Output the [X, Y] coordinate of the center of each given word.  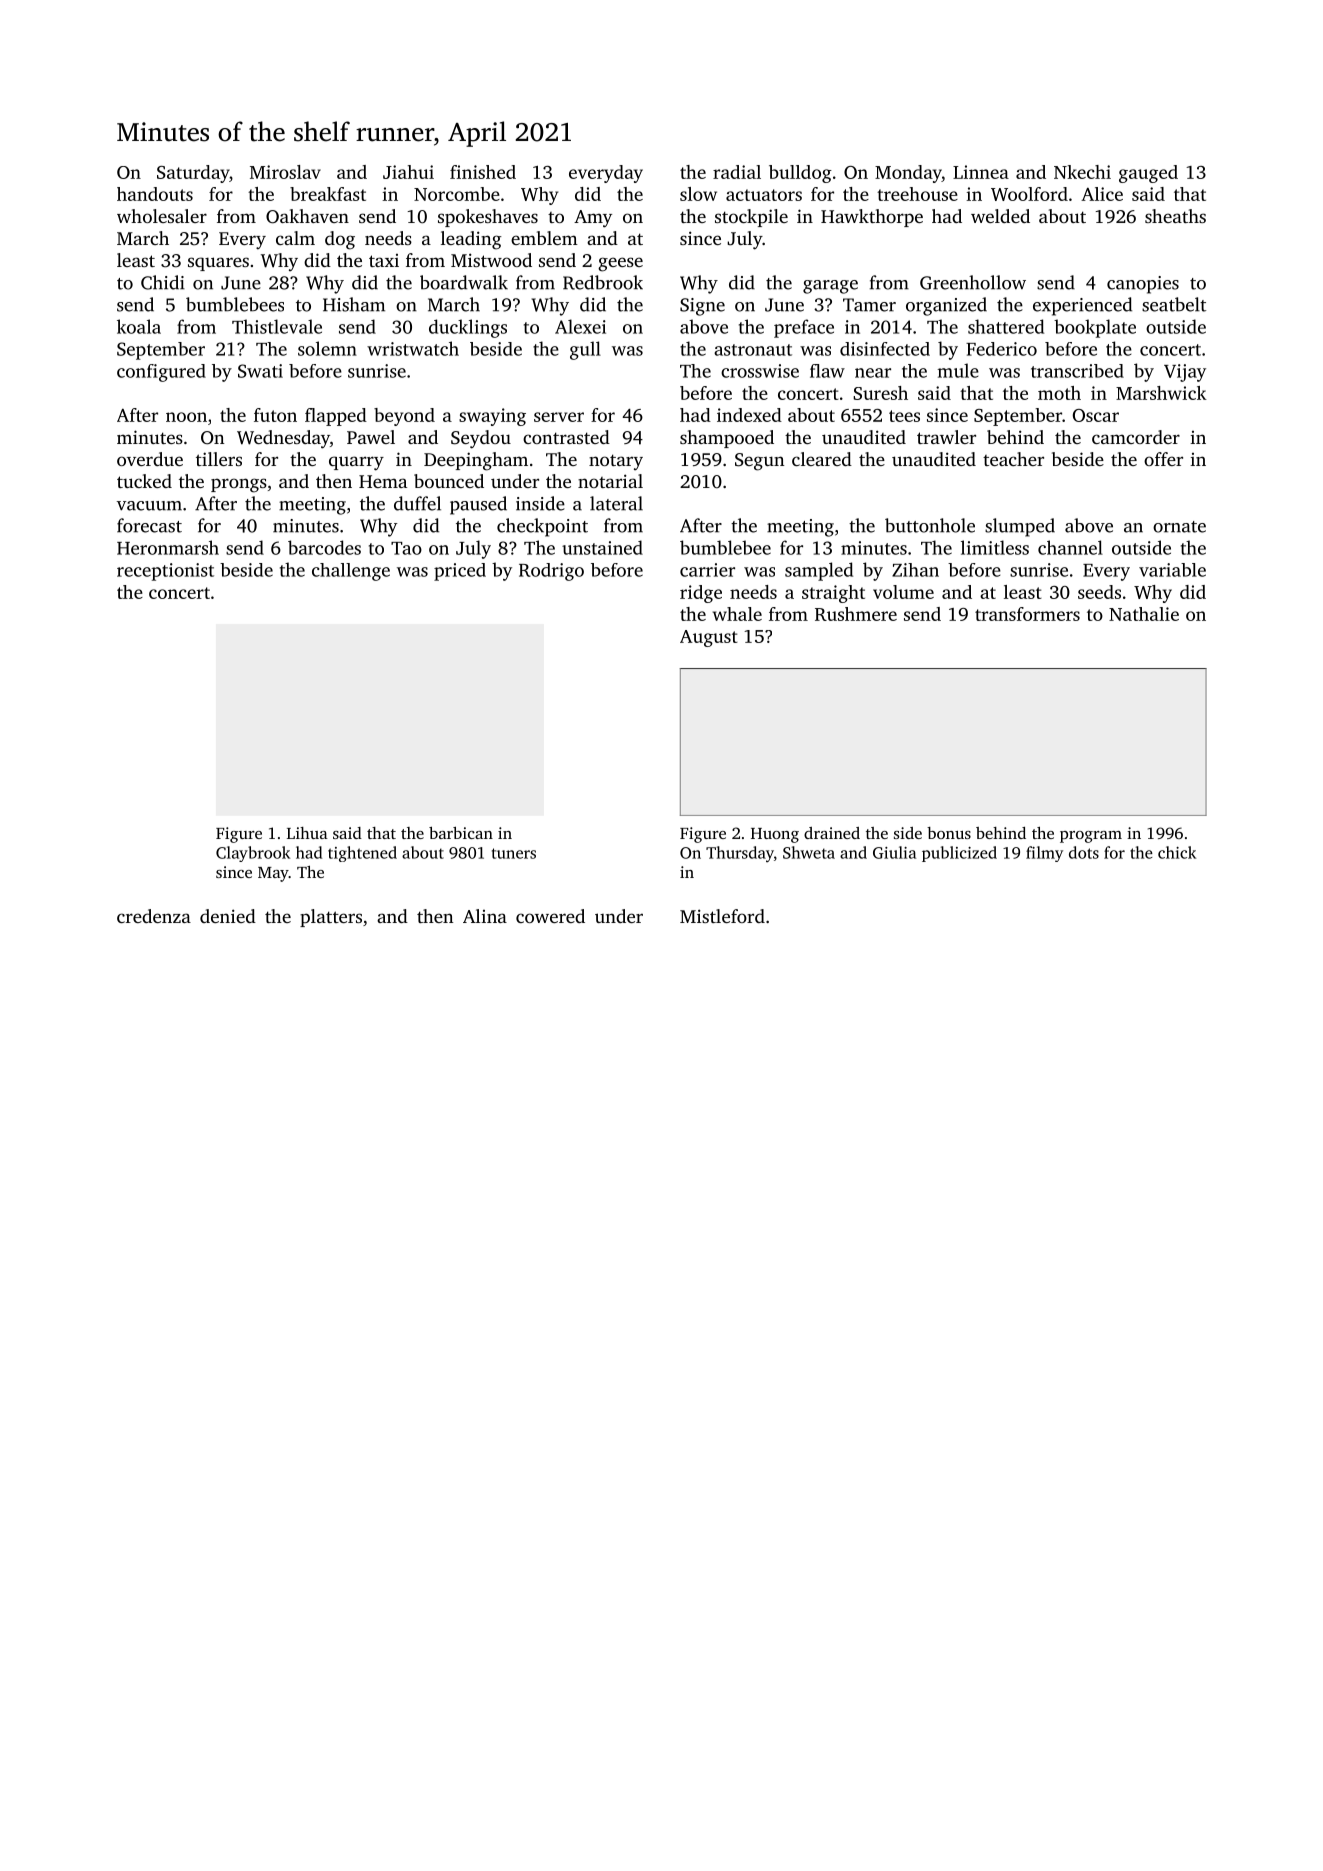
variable [1172, 570]
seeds [1099, 592]
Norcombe [457, 194]
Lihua [307, 833]
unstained [602, 547]
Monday [908, 174]
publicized [959, 854]
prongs [239, 485]
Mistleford [722, 916]
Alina [485, 916]
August [709, 638]
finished [483, 172]
